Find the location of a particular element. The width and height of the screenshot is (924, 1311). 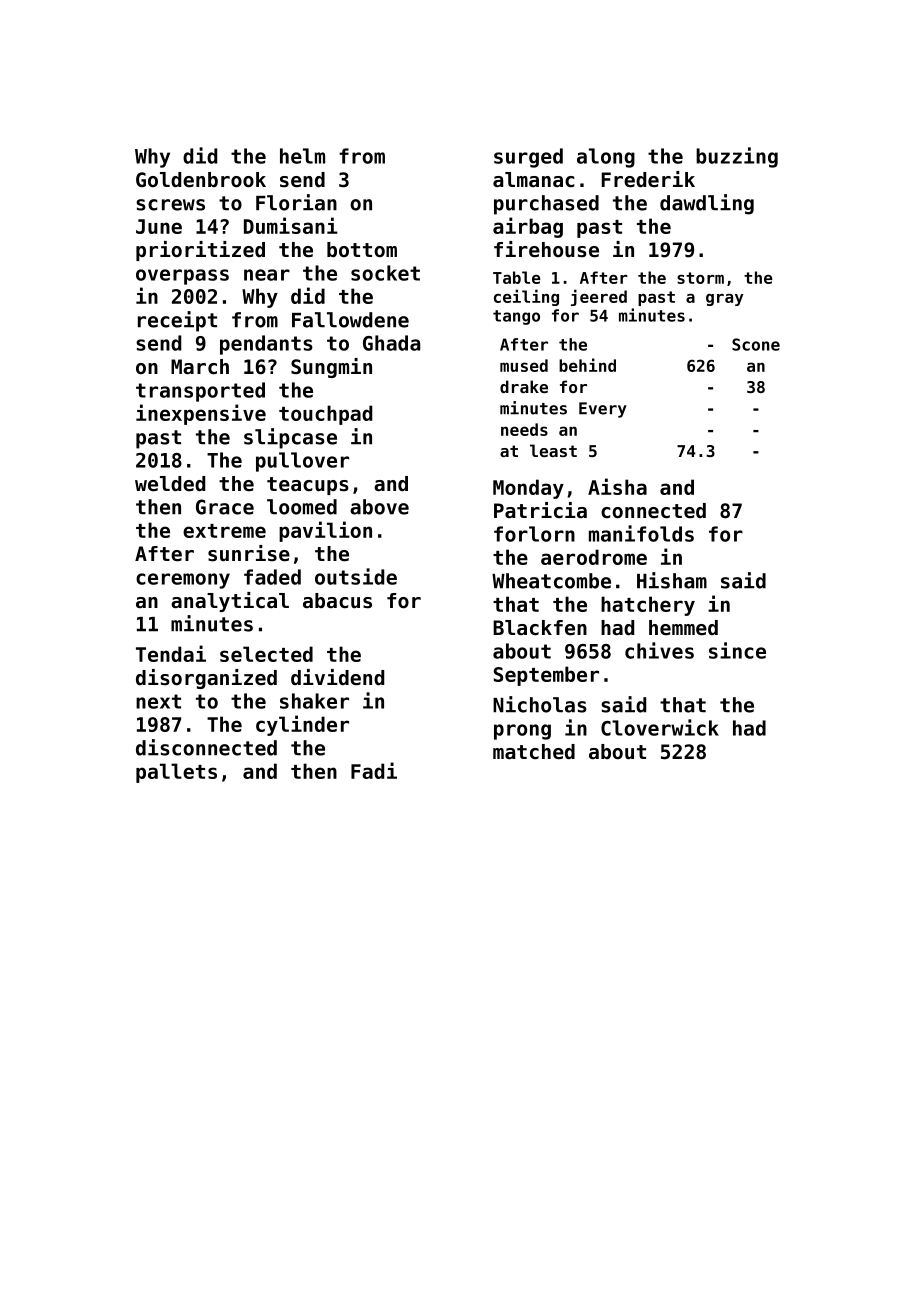

cylinder is located at coordinates (302, 725).
